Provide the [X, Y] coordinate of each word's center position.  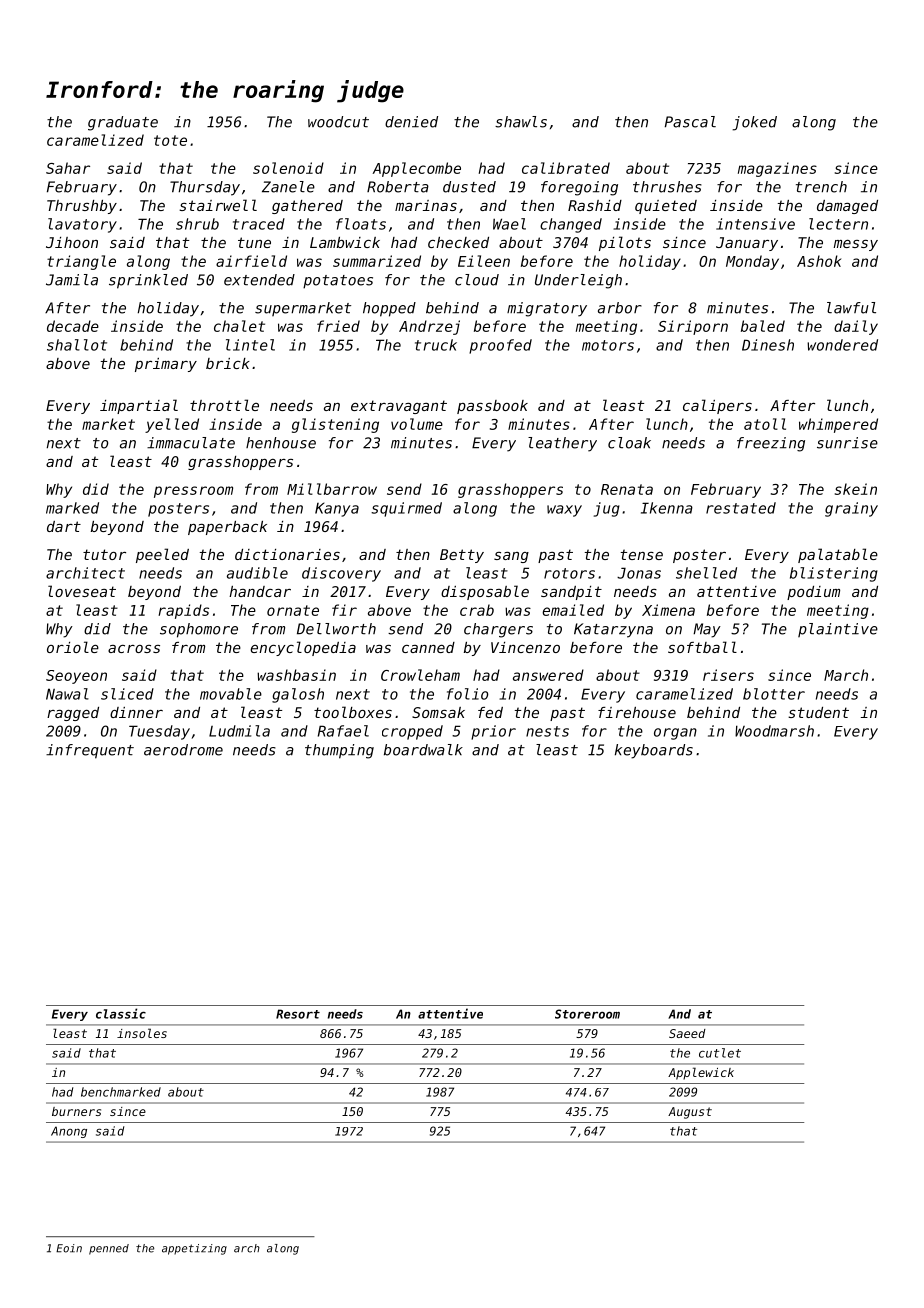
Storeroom [587, 1014]
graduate [123, 123]
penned [109, 1249]
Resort [298, 1014]
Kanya [337, 509]
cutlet [720, 1053]
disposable [485, 592]
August [690, 1113]
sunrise [847, 443]
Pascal [690, 122]
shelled [706, 573]
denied [411, 122]
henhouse [281, 443]
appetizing [194, 1249]
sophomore [199, 630]
